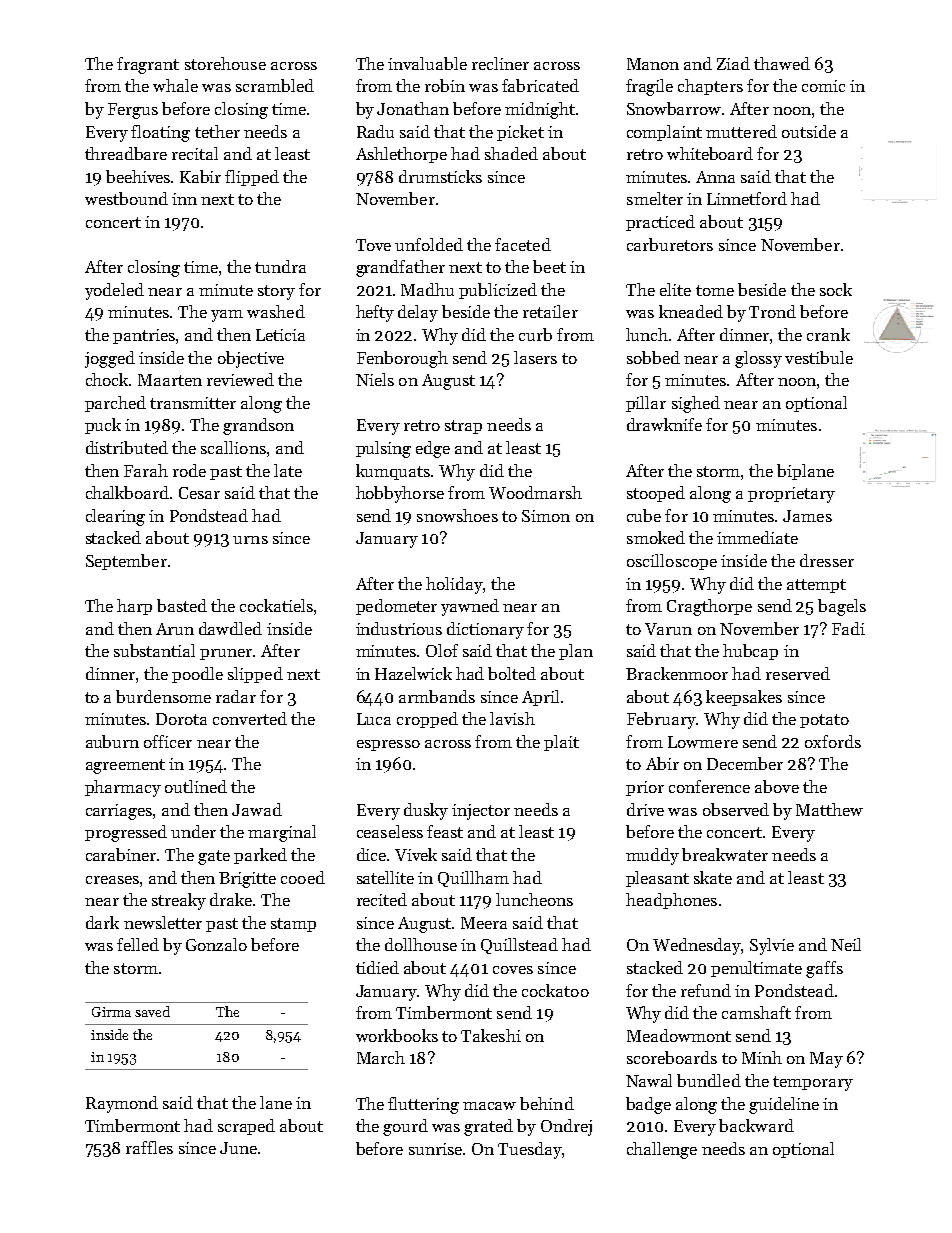 This page has width=952, height=1233. I want to click on lasers, so click(535, 357).
